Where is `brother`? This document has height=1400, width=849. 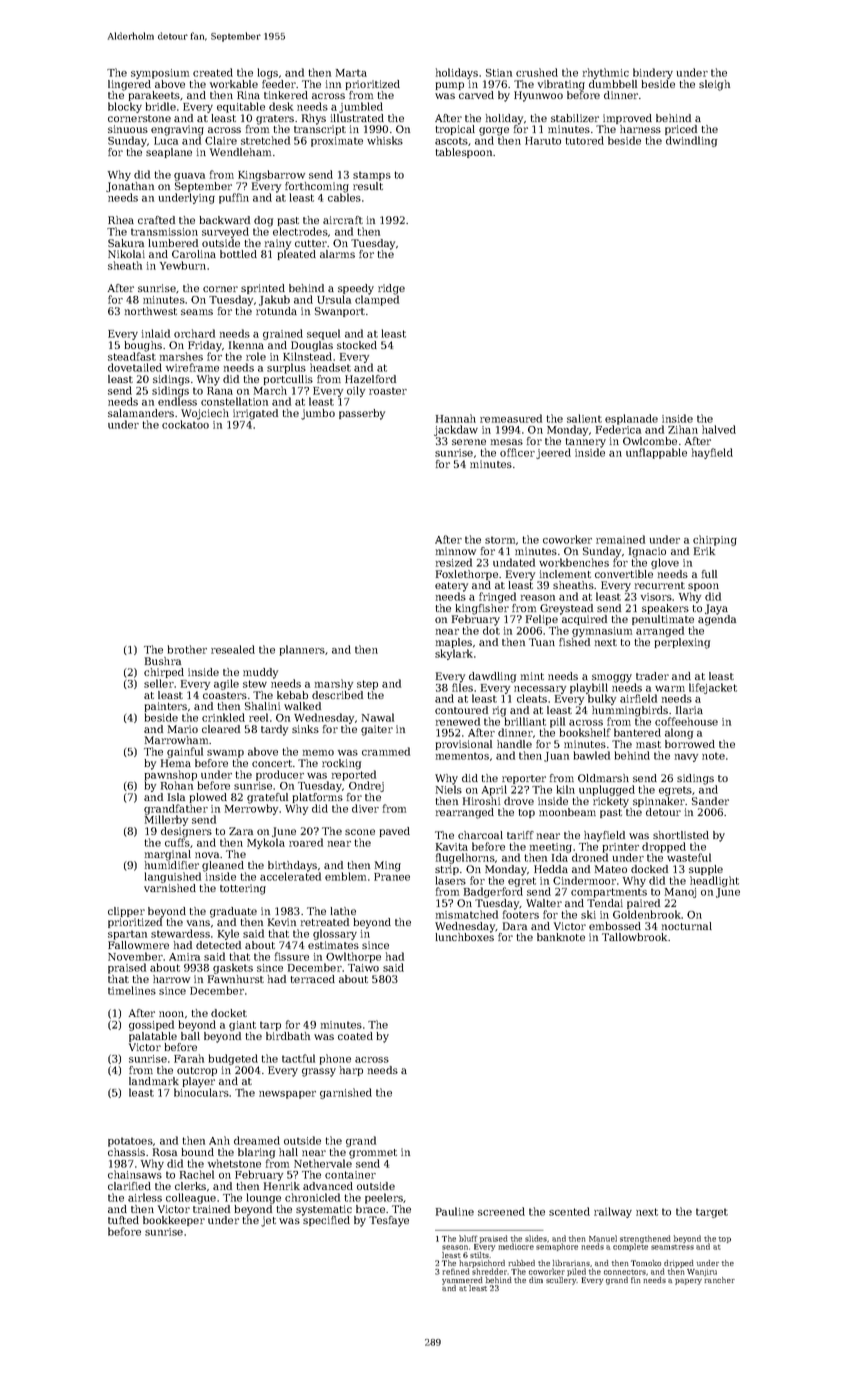 brother is located at coordinates (187, 649).
